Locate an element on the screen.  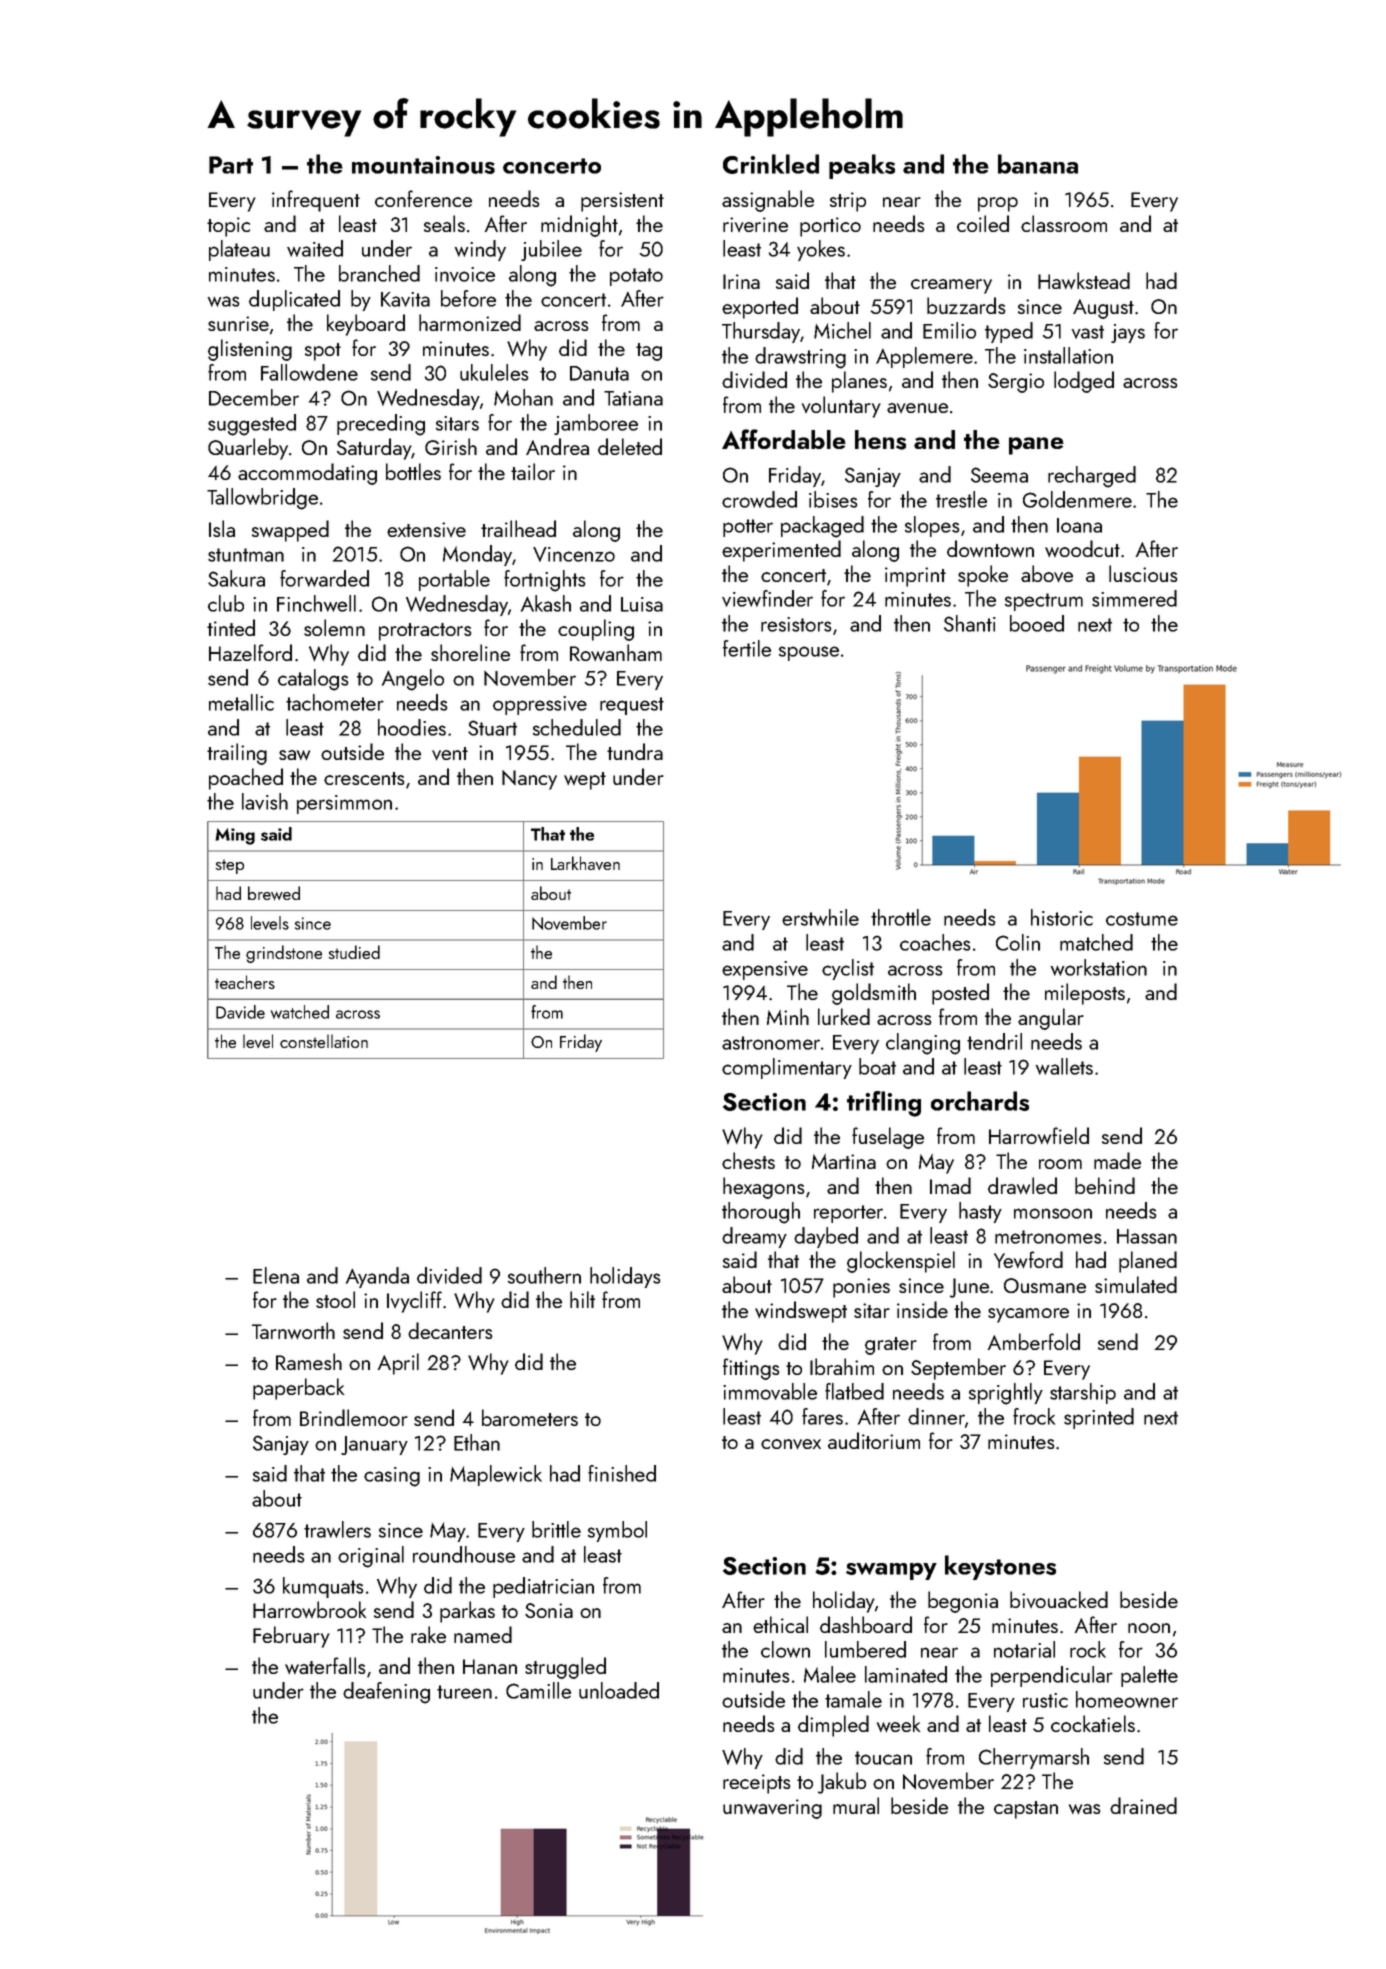
hilt is located at coordinates (582, 1299).
